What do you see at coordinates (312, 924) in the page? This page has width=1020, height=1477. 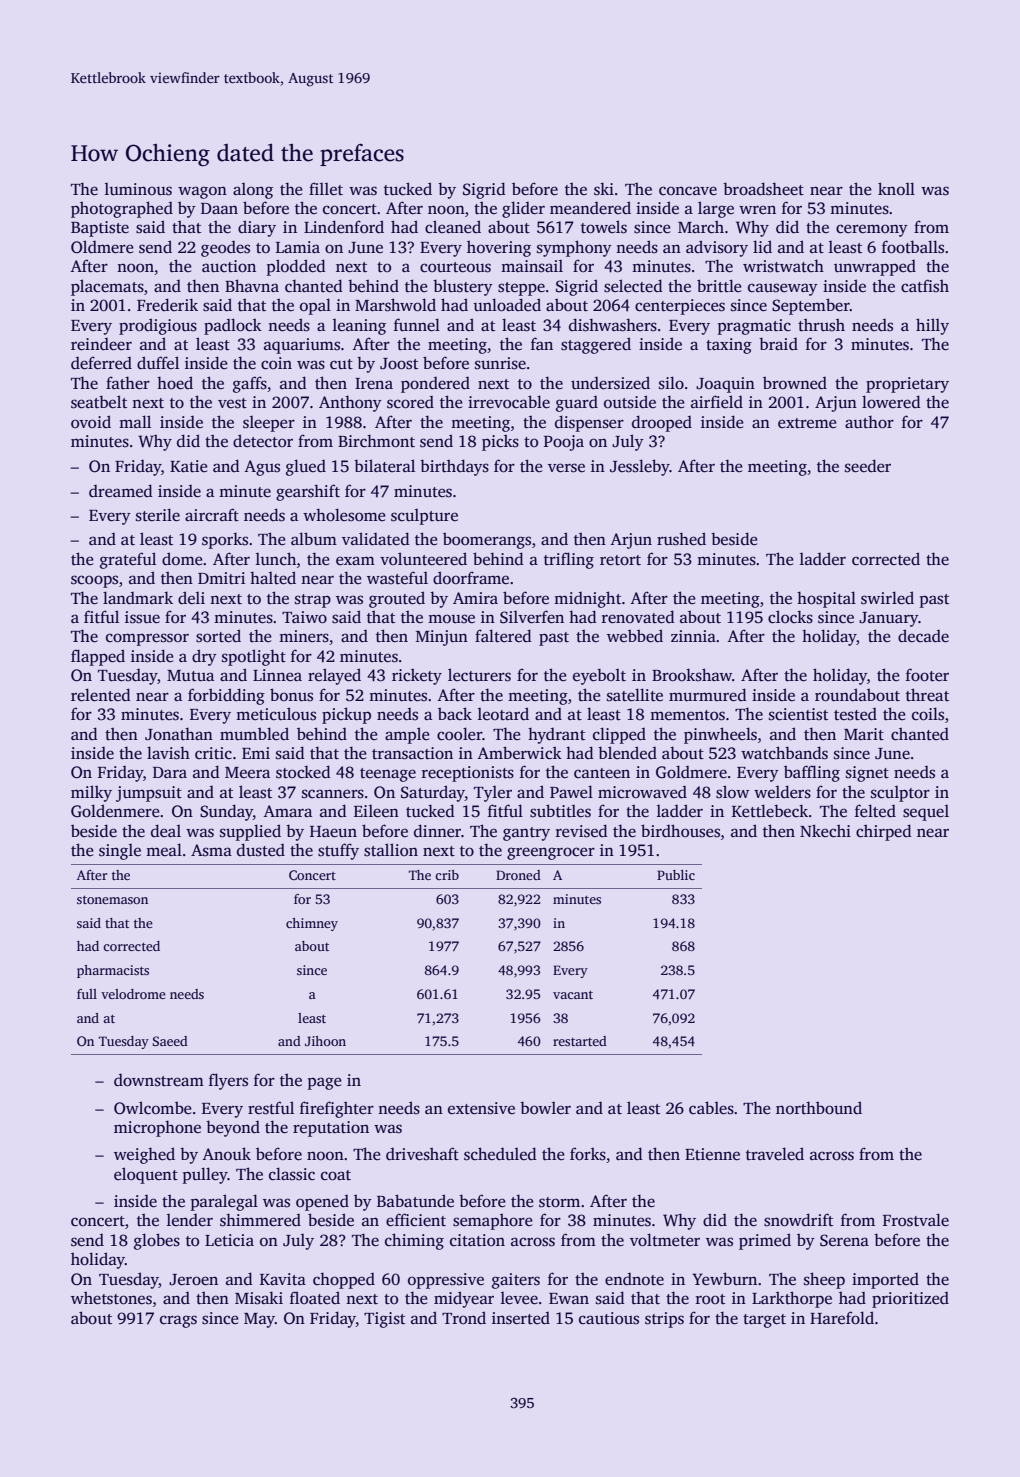 I see `chimney` at bounding box center [312, 924].
